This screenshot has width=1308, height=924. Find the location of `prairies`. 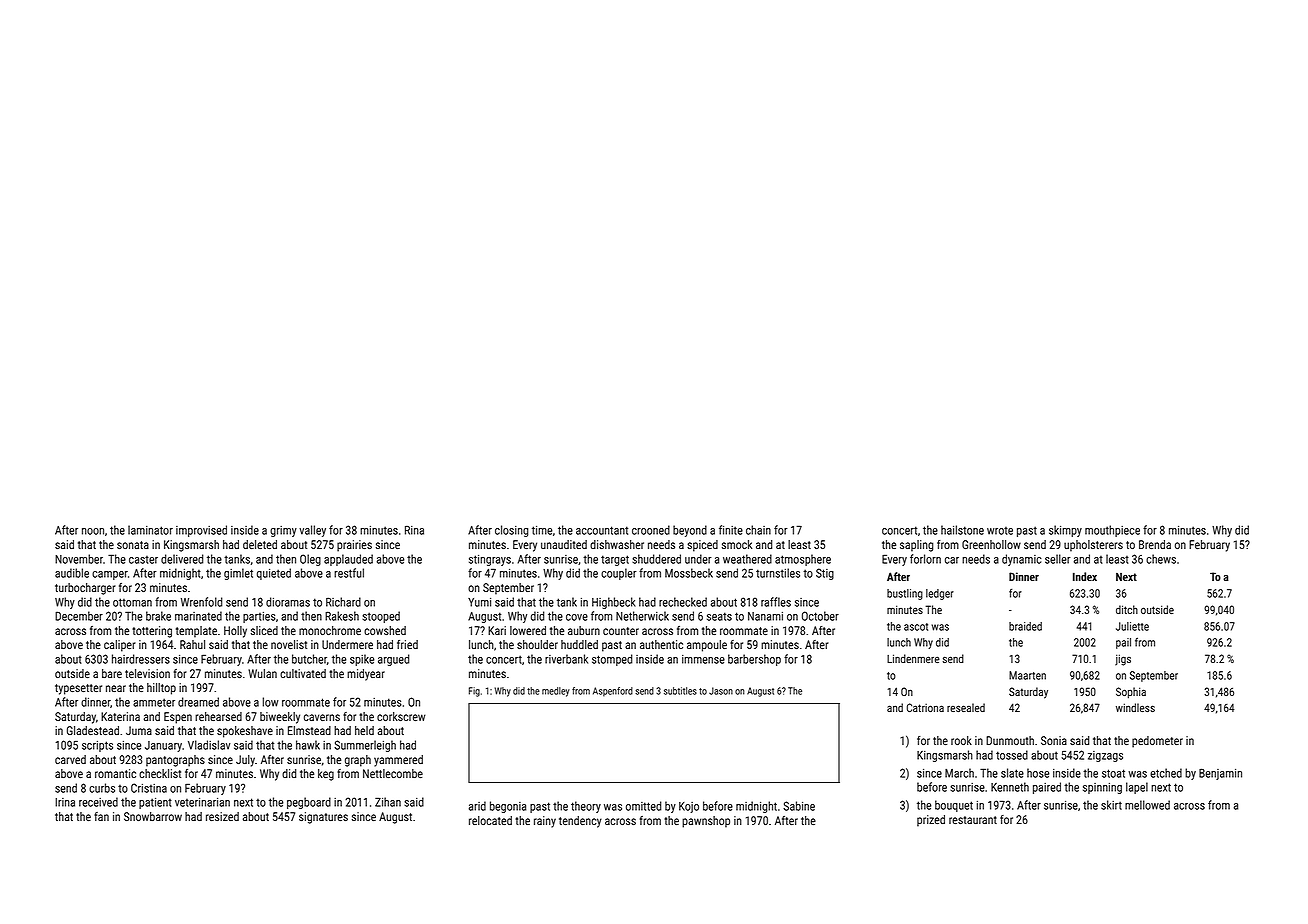

prairies is located at coordinates (354, 546).
